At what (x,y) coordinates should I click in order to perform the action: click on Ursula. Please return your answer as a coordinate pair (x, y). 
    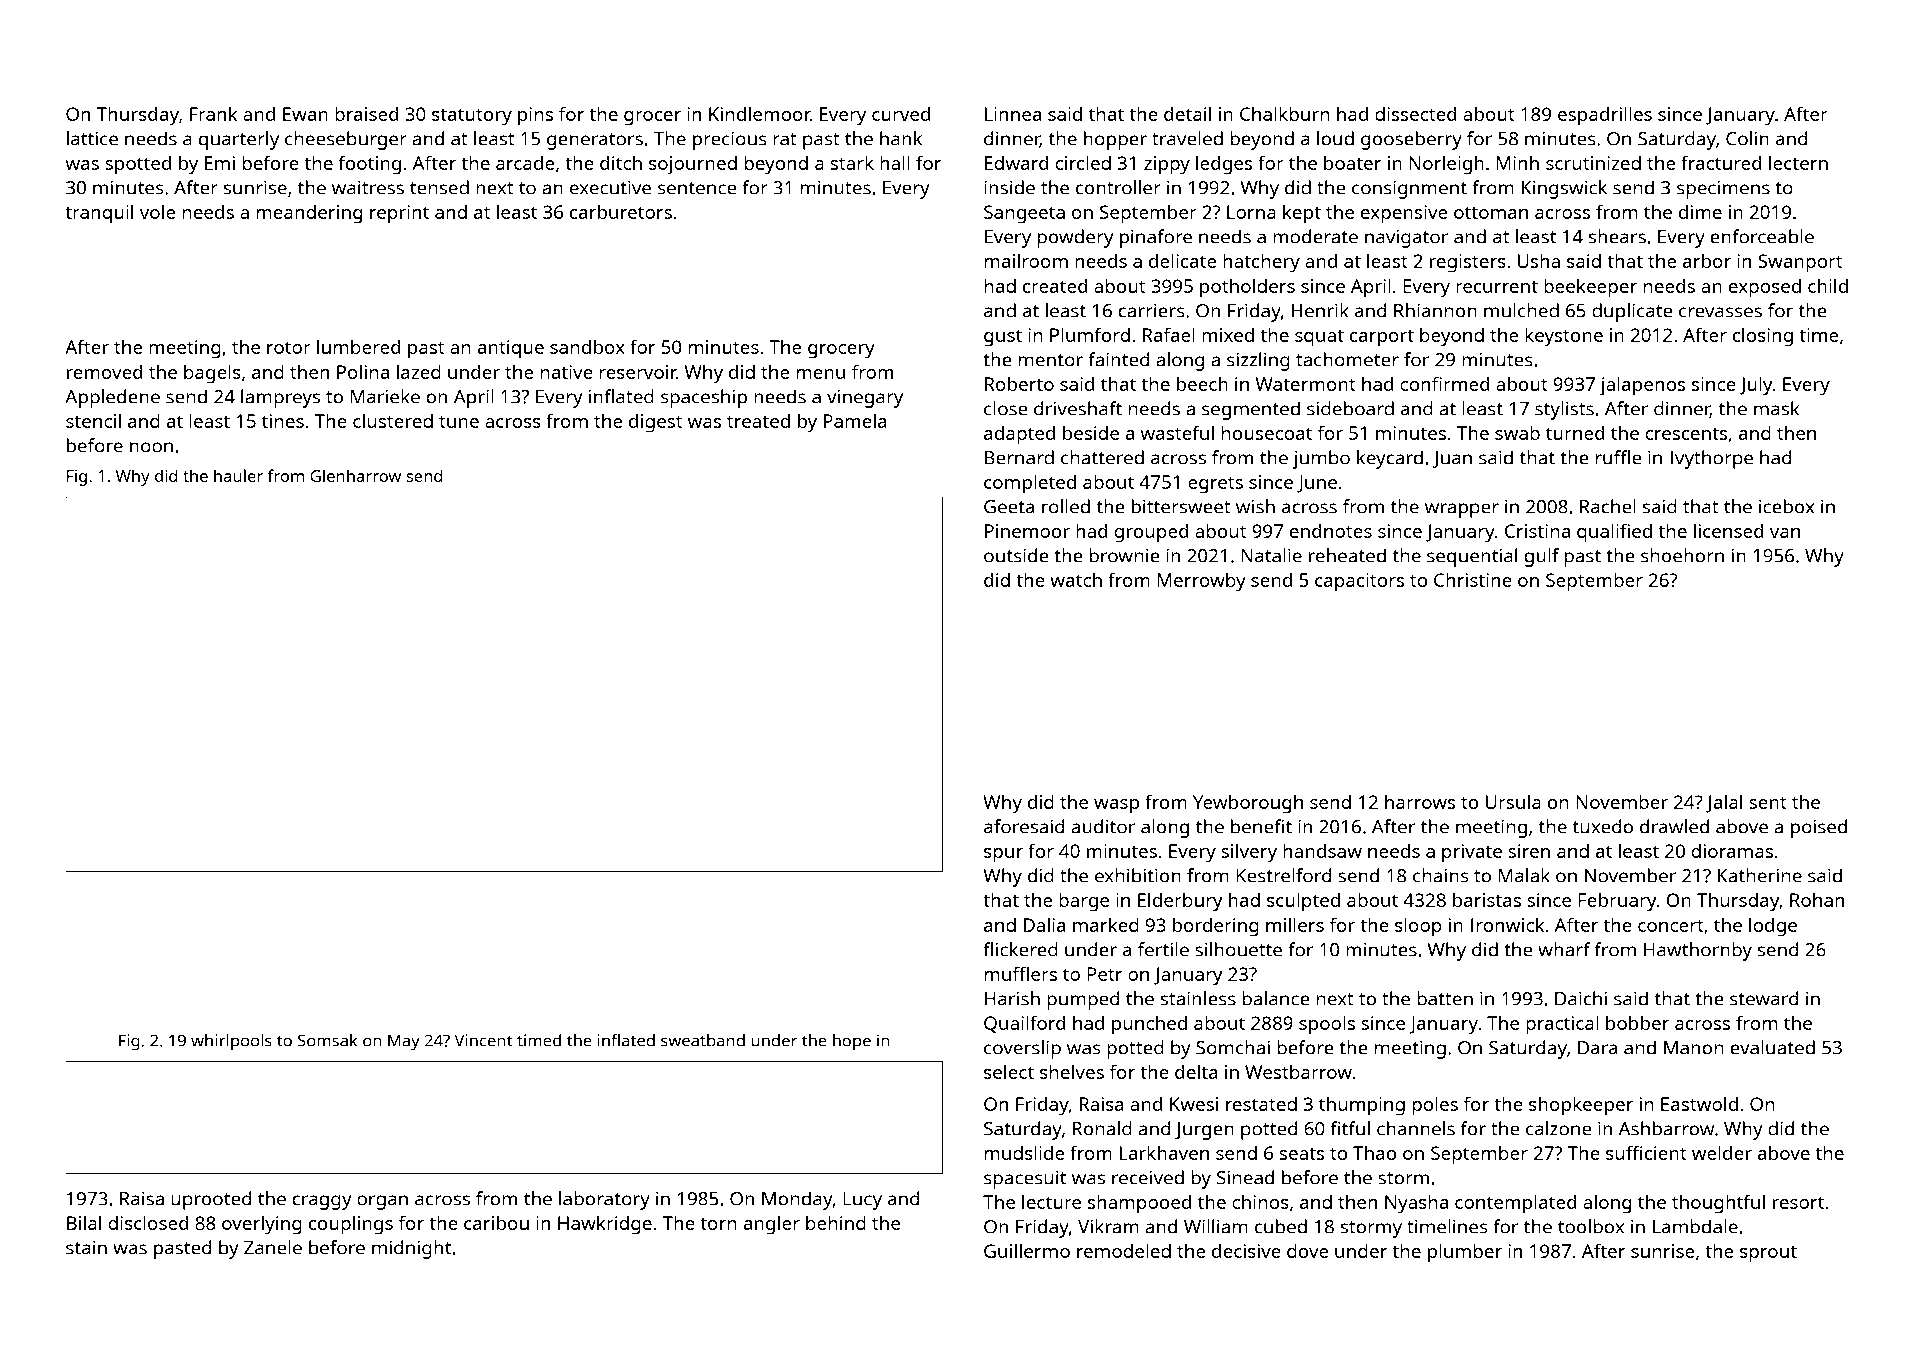
    Looking at the image, I should click on (1513, 801).
